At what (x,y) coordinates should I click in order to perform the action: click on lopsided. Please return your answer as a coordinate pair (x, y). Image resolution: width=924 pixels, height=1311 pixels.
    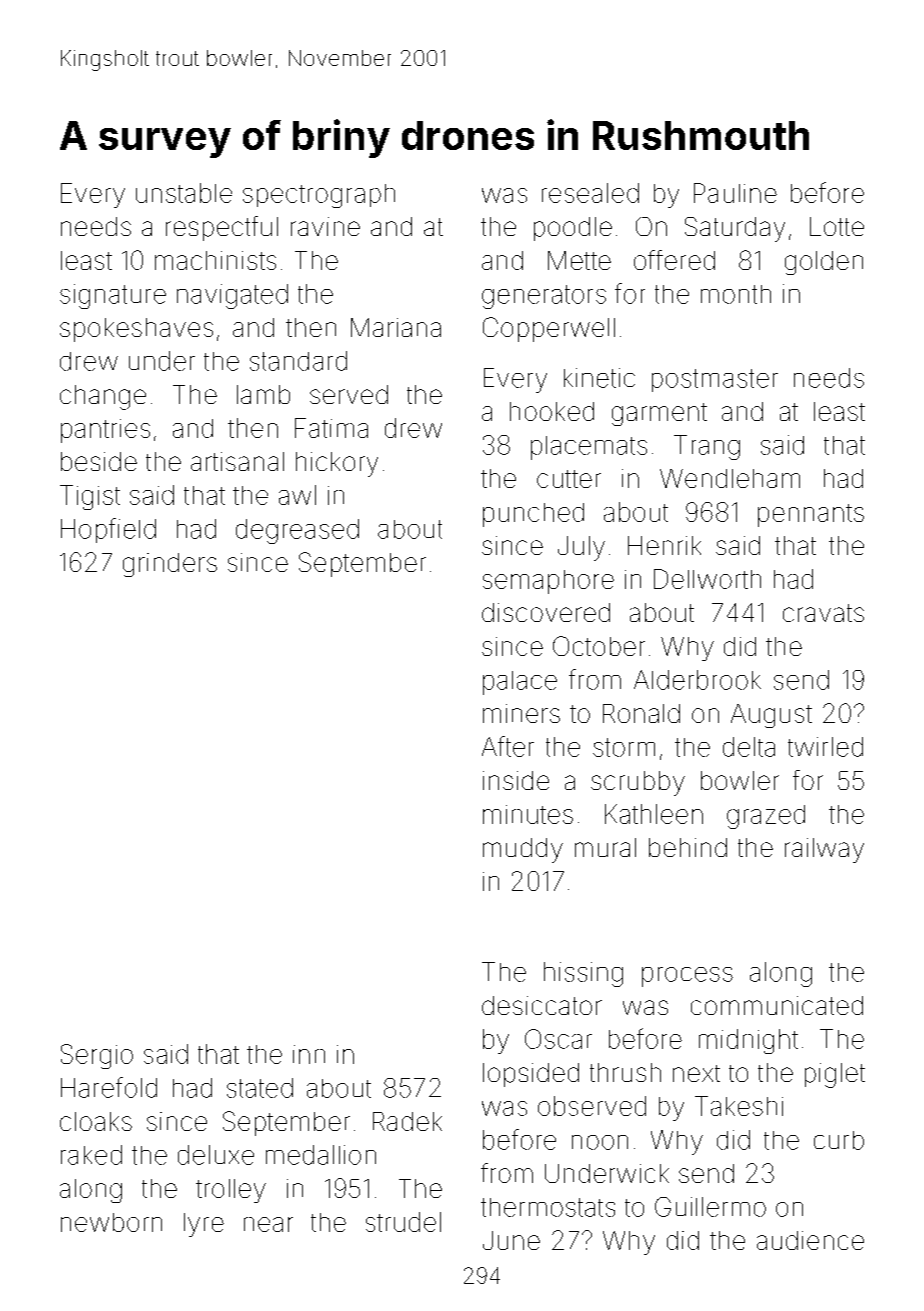
    Looking at the image, I should click on (531, 1075).
